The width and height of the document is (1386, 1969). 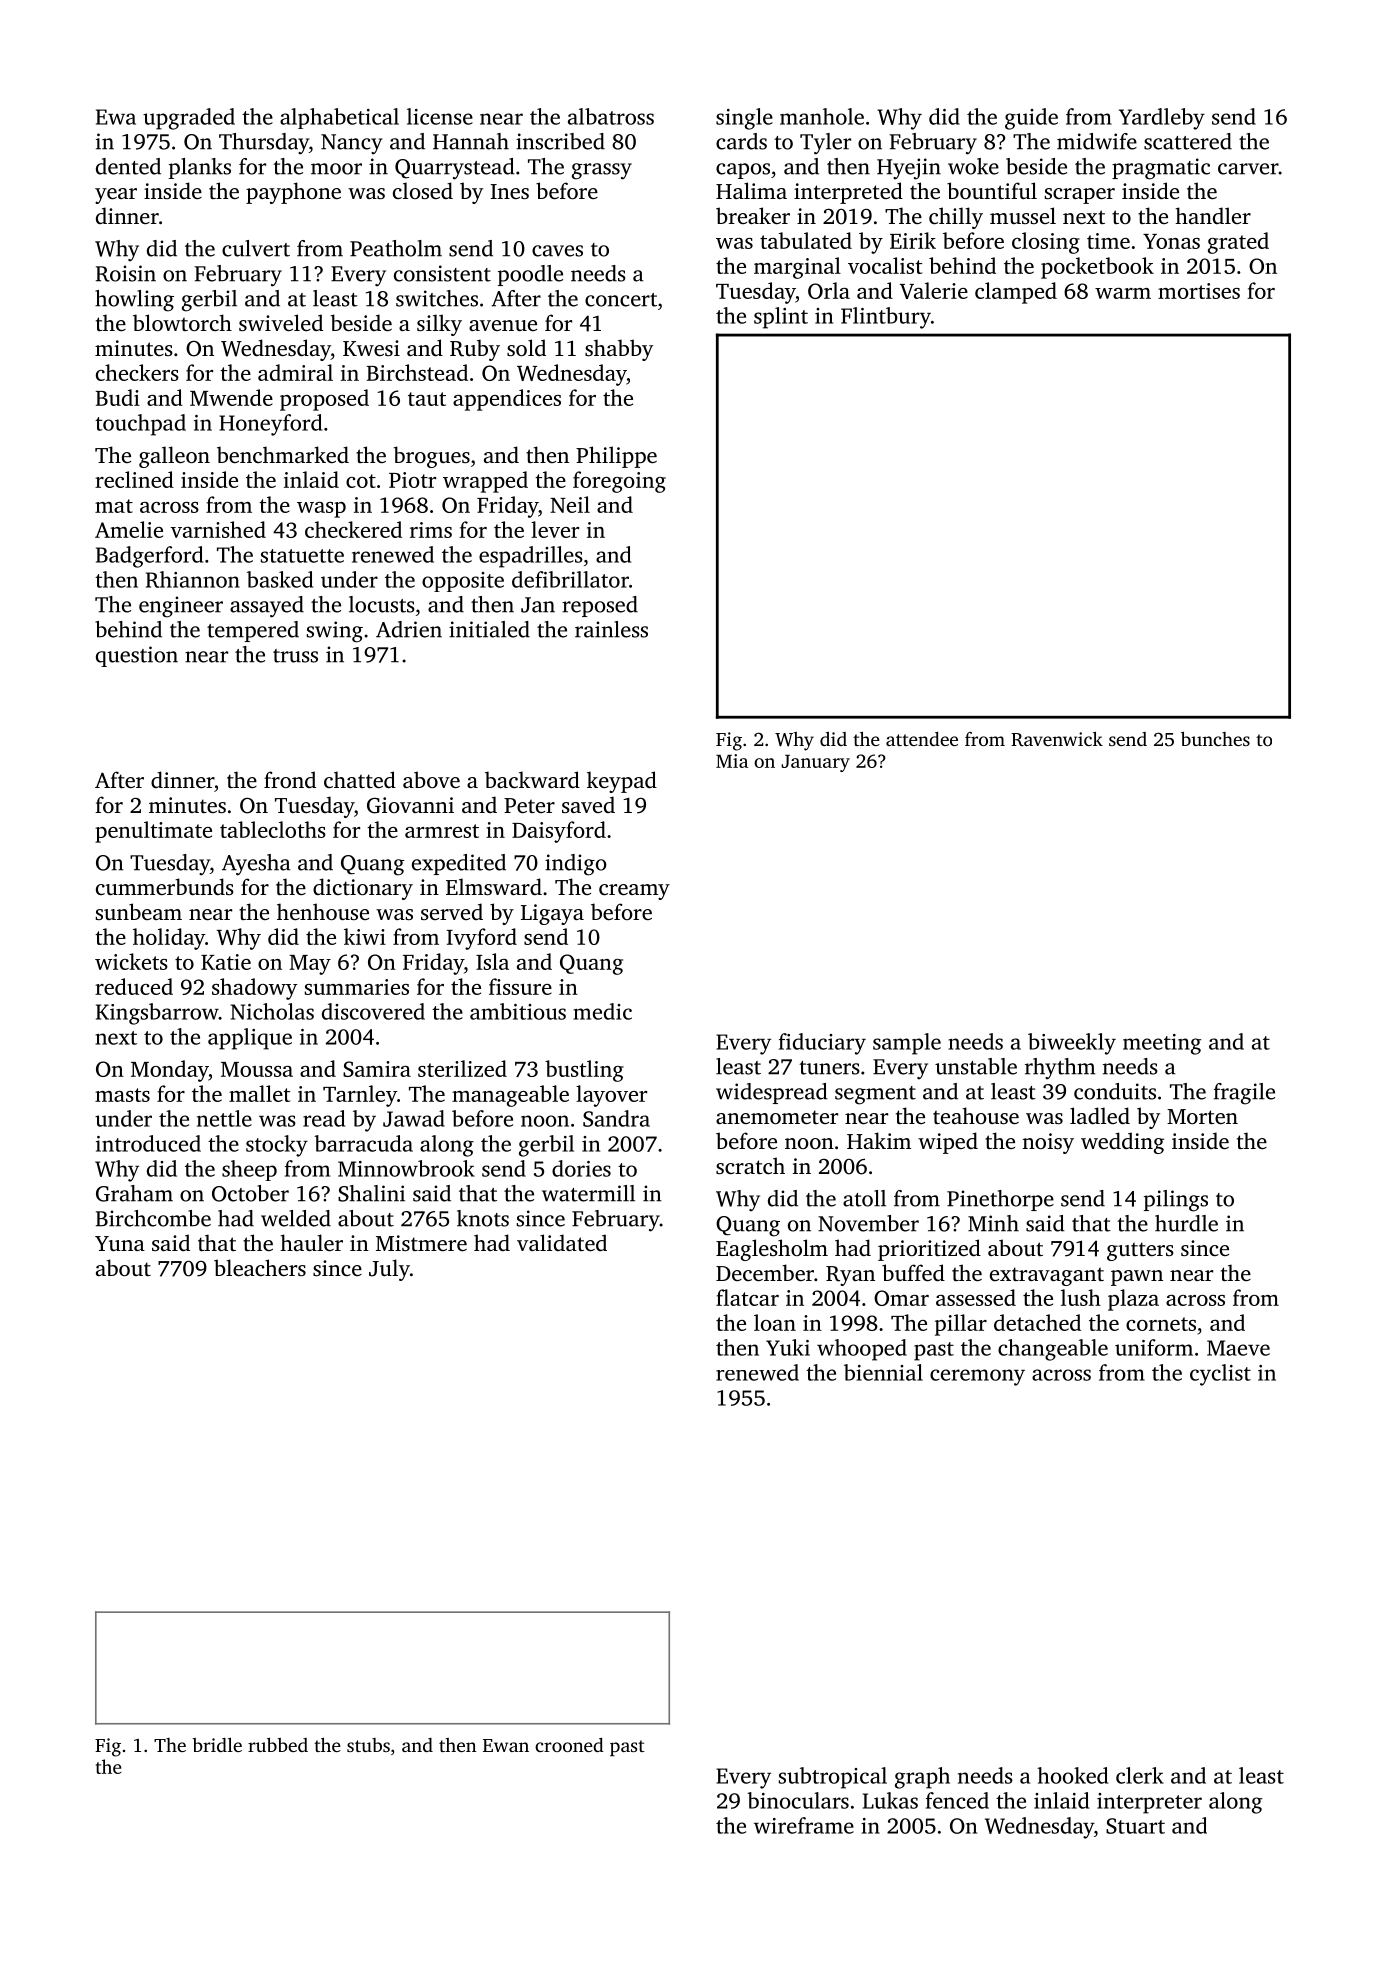 What do you see at coordinates (1202, 1116) in the document?
I see `Morten` at bounding box center [1202, 1116].
